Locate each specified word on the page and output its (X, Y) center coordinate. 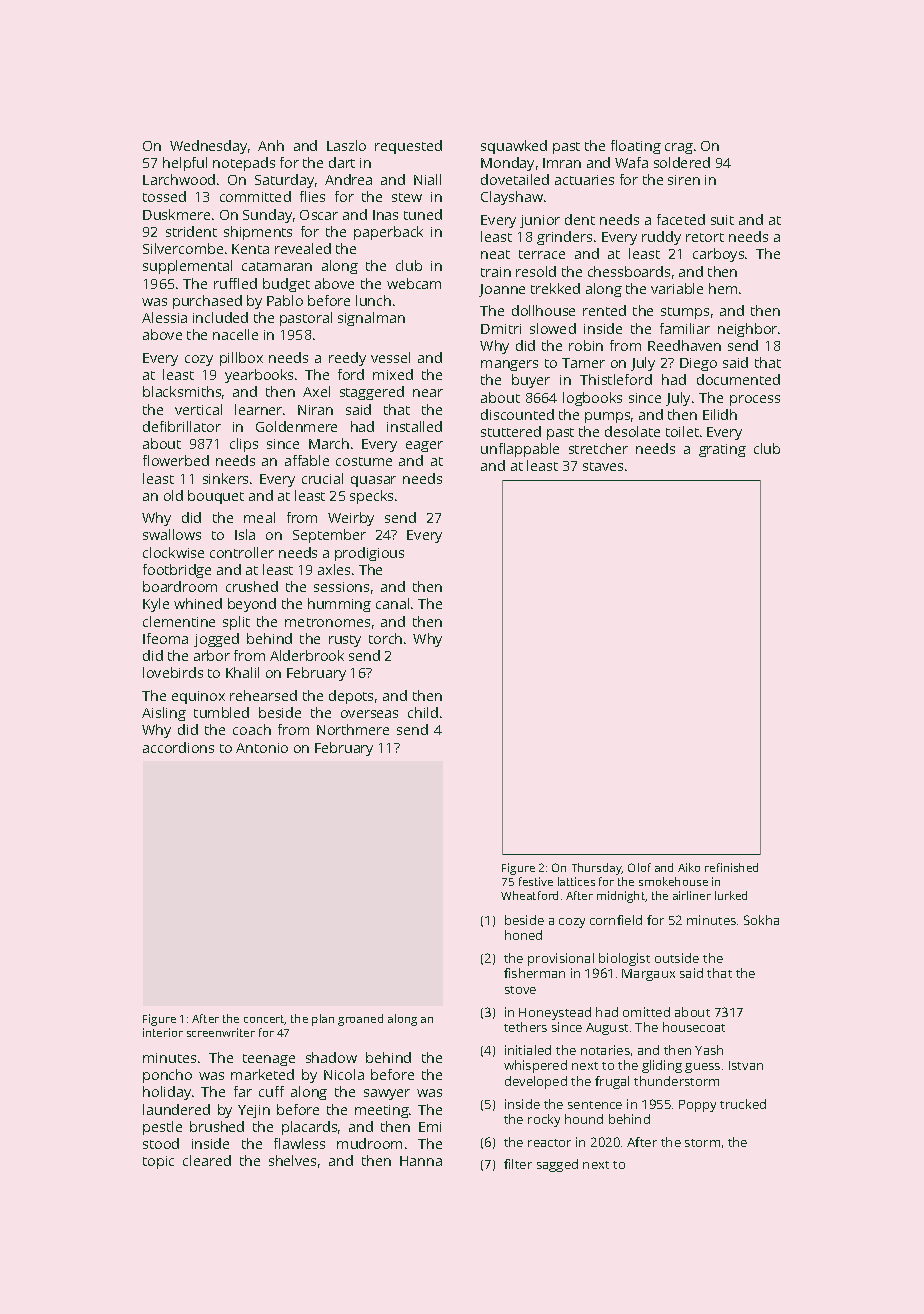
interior (163, 1032)
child (423, 712)
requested (408, 147)
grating (722, 450)
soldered (682, 162)
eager (424, 446)
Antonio (262, 748)
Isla (245, 534)
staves (603, 466)
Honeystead (555, 1013)
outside (677, 958)
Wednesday (208, 147)
